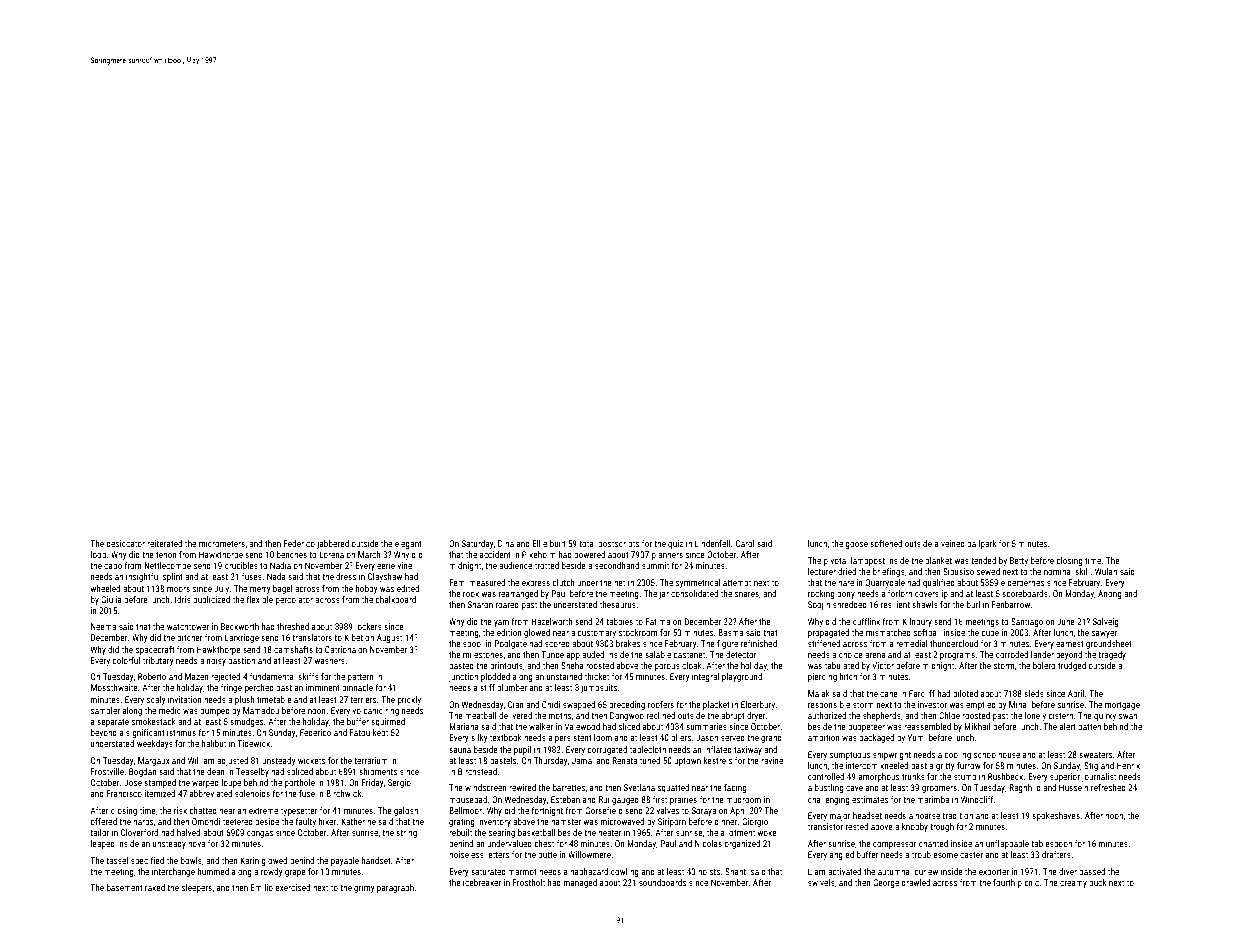 This screenshot has height=952, width=1233. What do you see at coordinates (1072, 666) in the screenshot?
I see `trudged` at bounding box center [1072, 666].
